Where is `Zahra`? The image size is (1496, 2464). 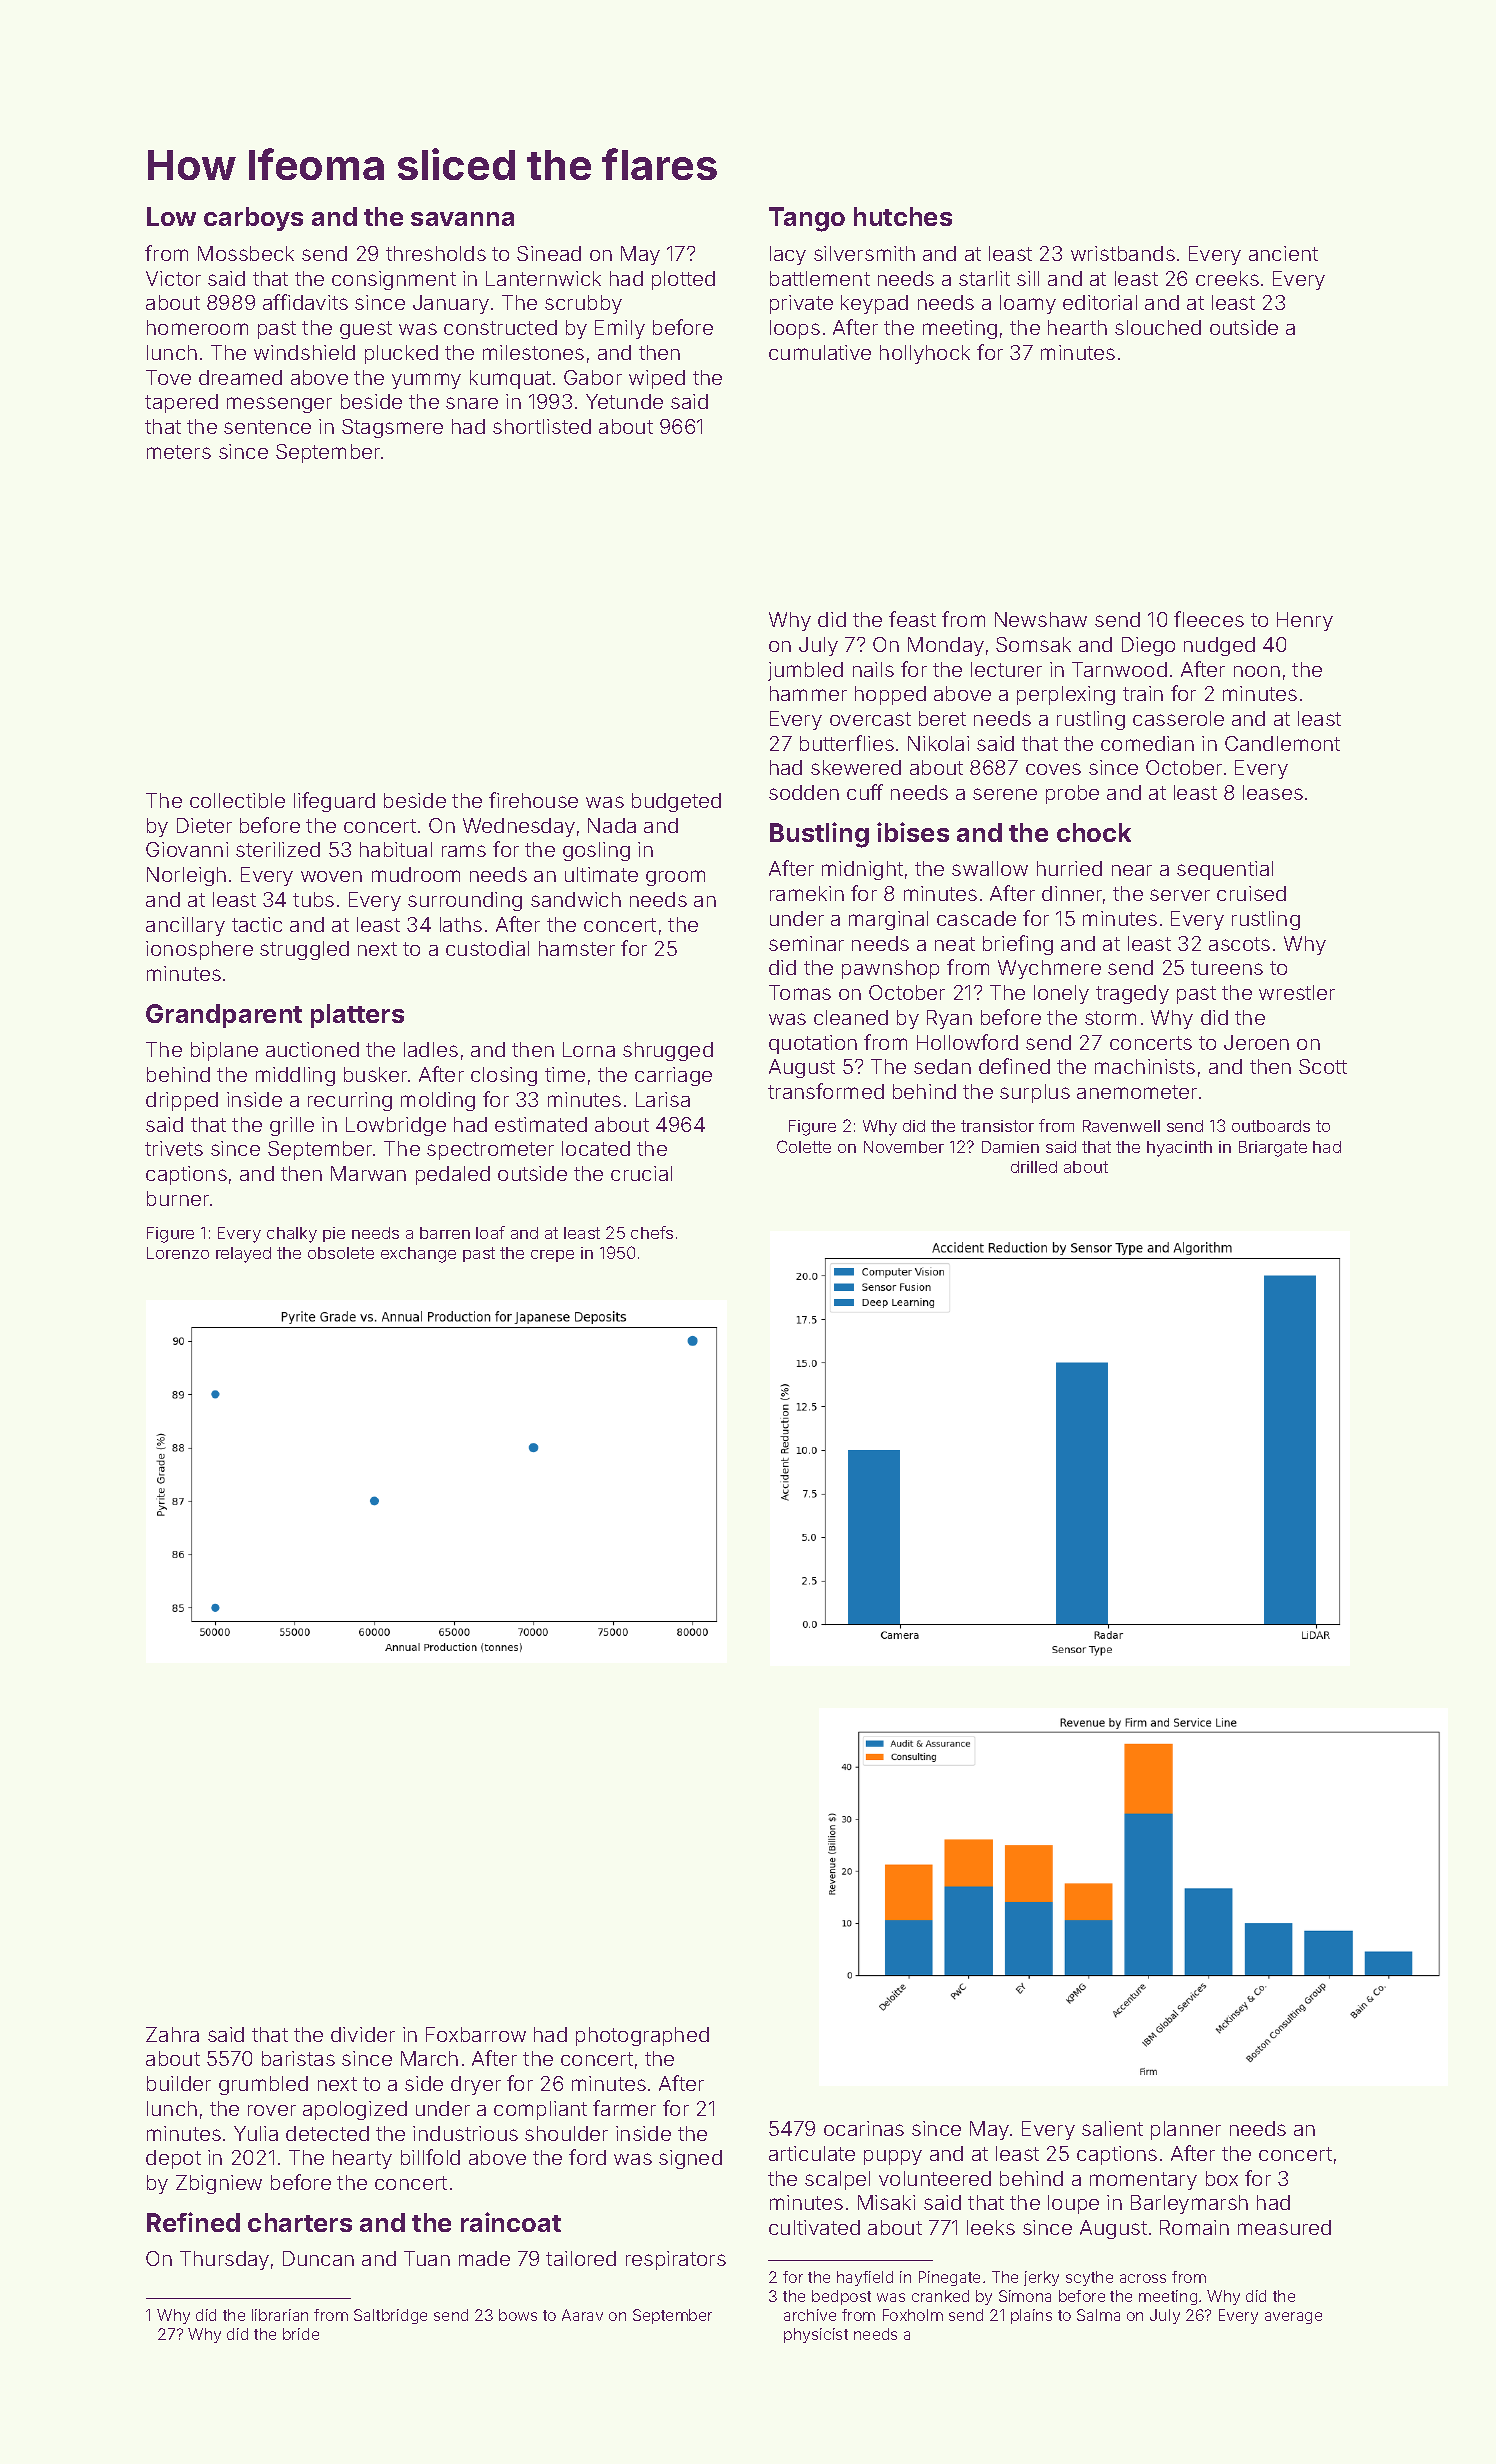 Zahra is located at coordinates (172, 2034).
